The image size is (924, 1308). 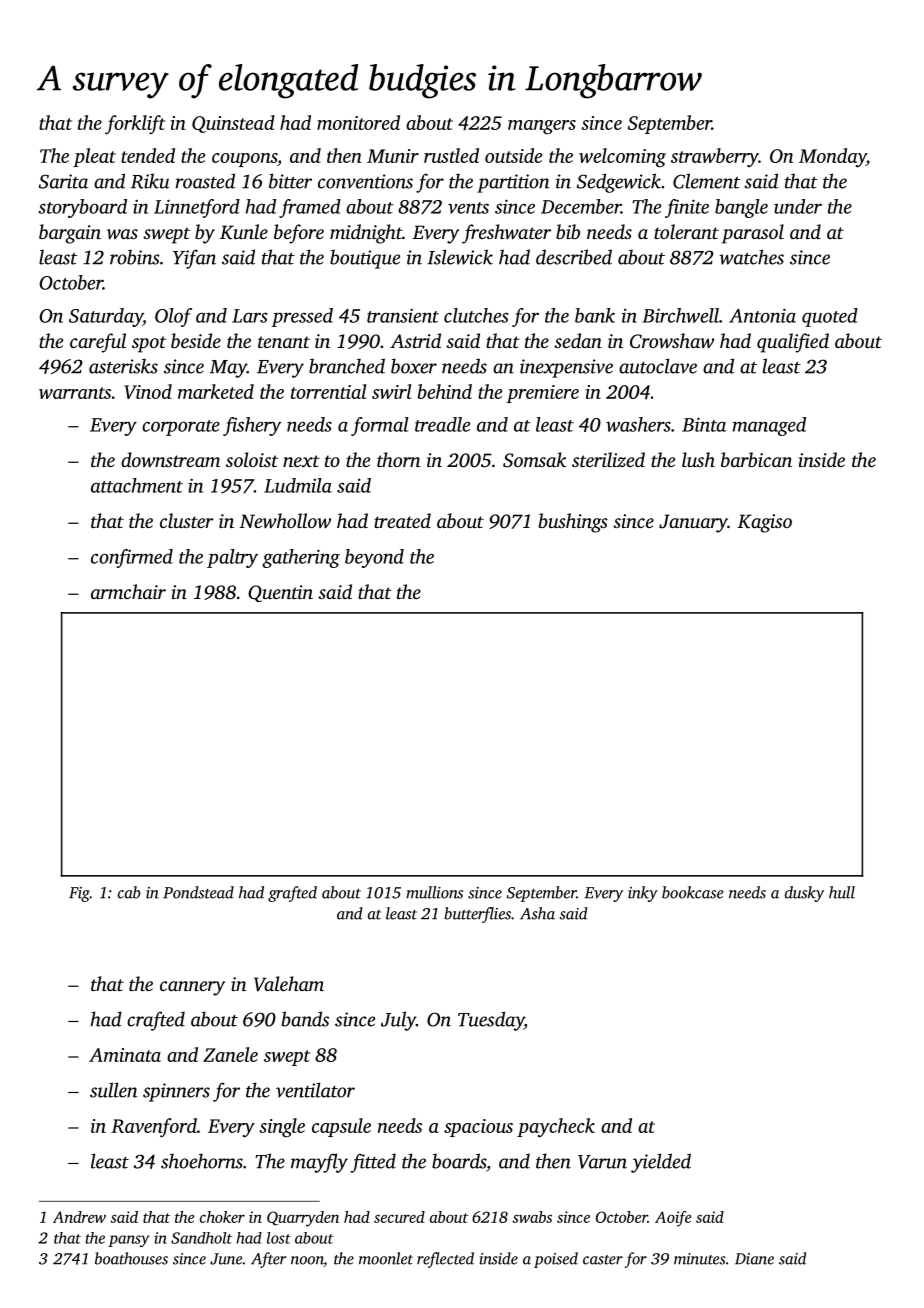 I want to click on Ludmila, so click(x=298, y=485).
